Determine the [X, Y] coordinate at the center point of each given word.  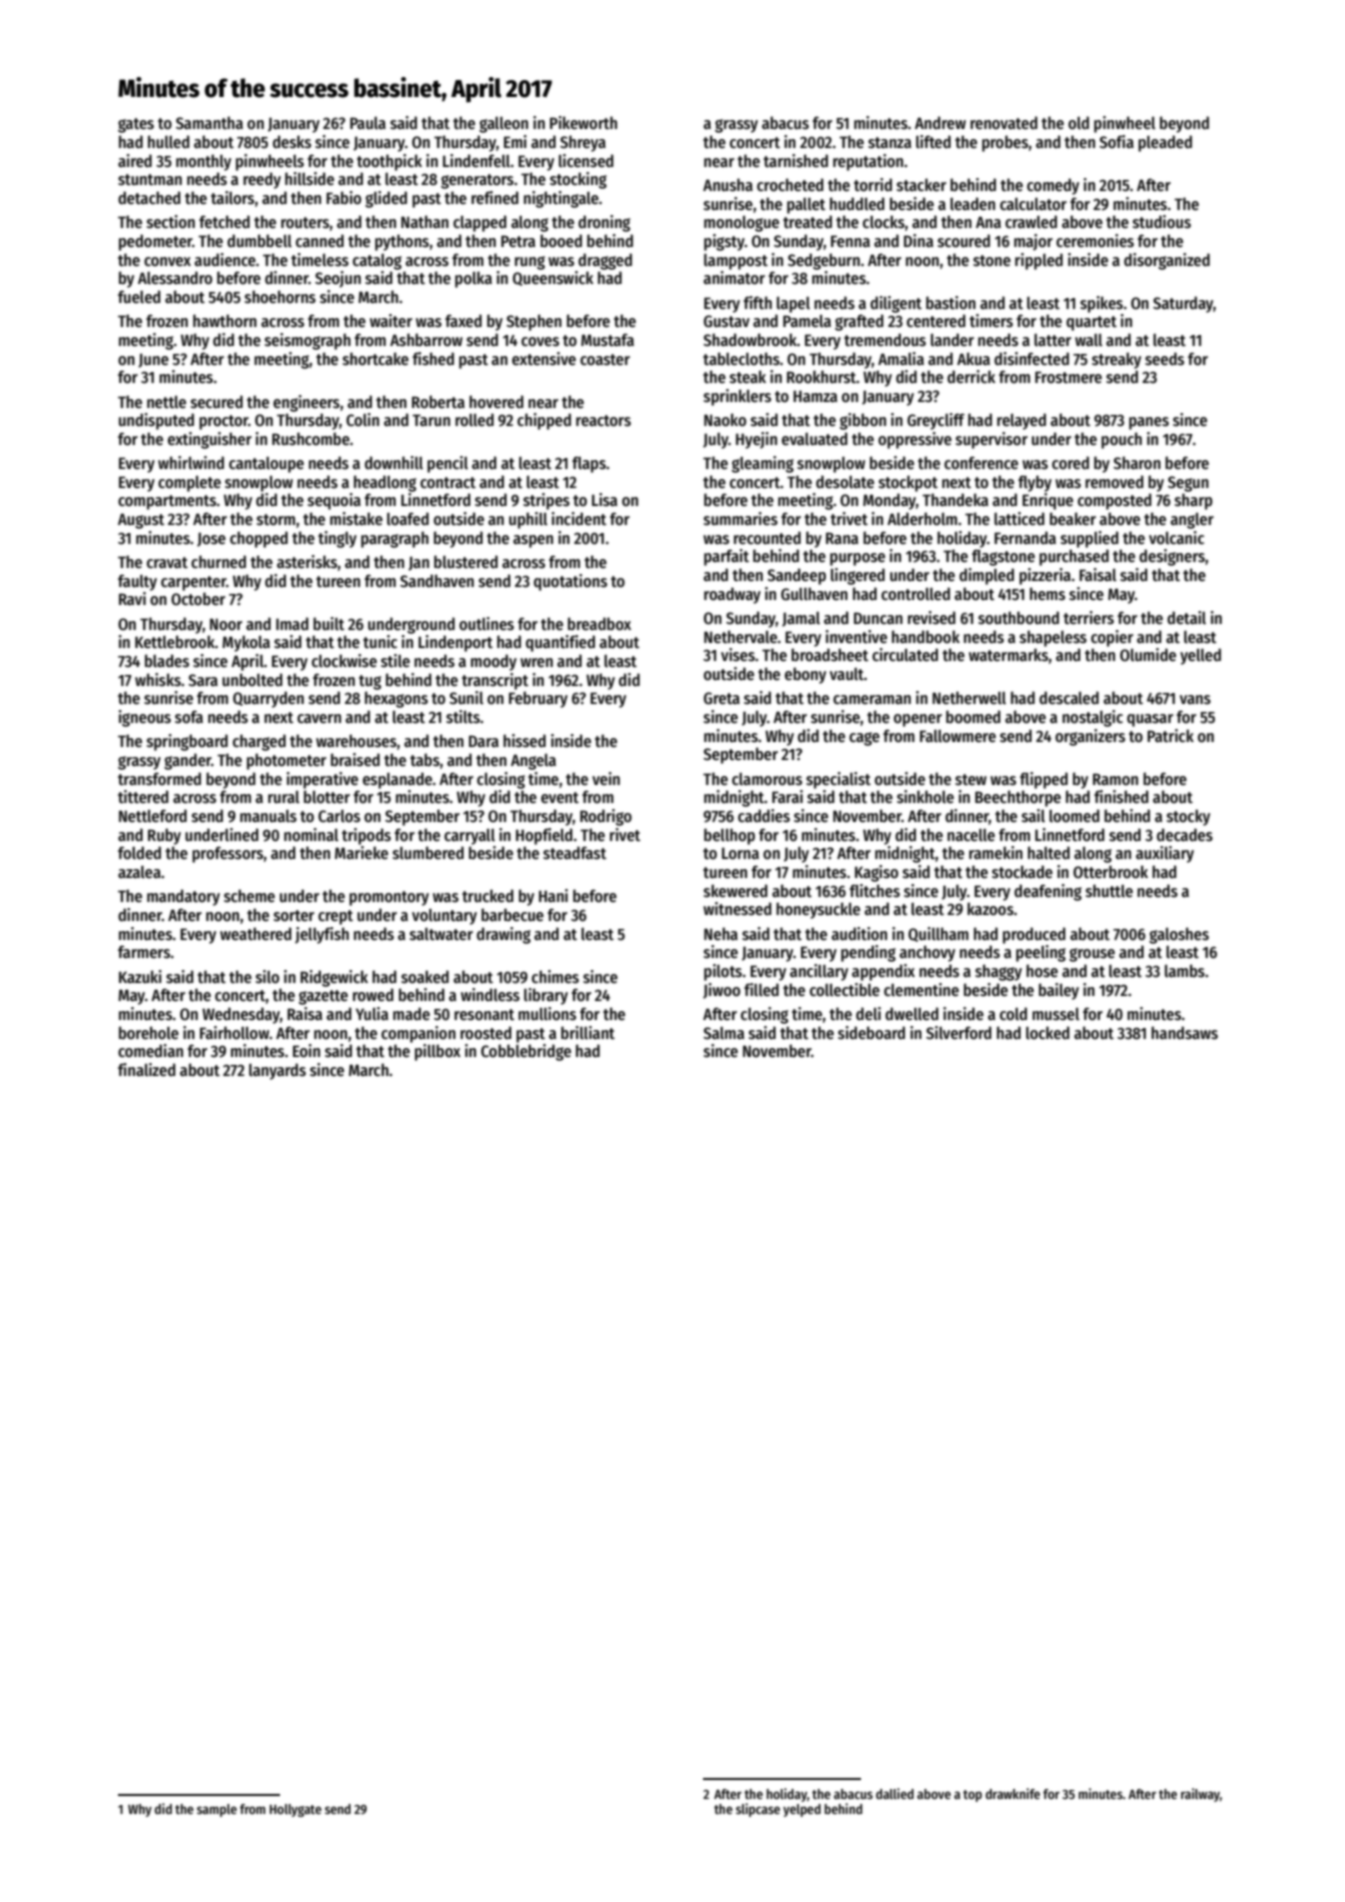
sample [217, 1810]
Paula [368, 123]
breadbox [599, 623]
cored [1070, 462]
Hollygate [296, 1810]
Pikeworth [583, 122]
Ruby [164, 836]
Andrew [940, 122]
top [972, 1796]
